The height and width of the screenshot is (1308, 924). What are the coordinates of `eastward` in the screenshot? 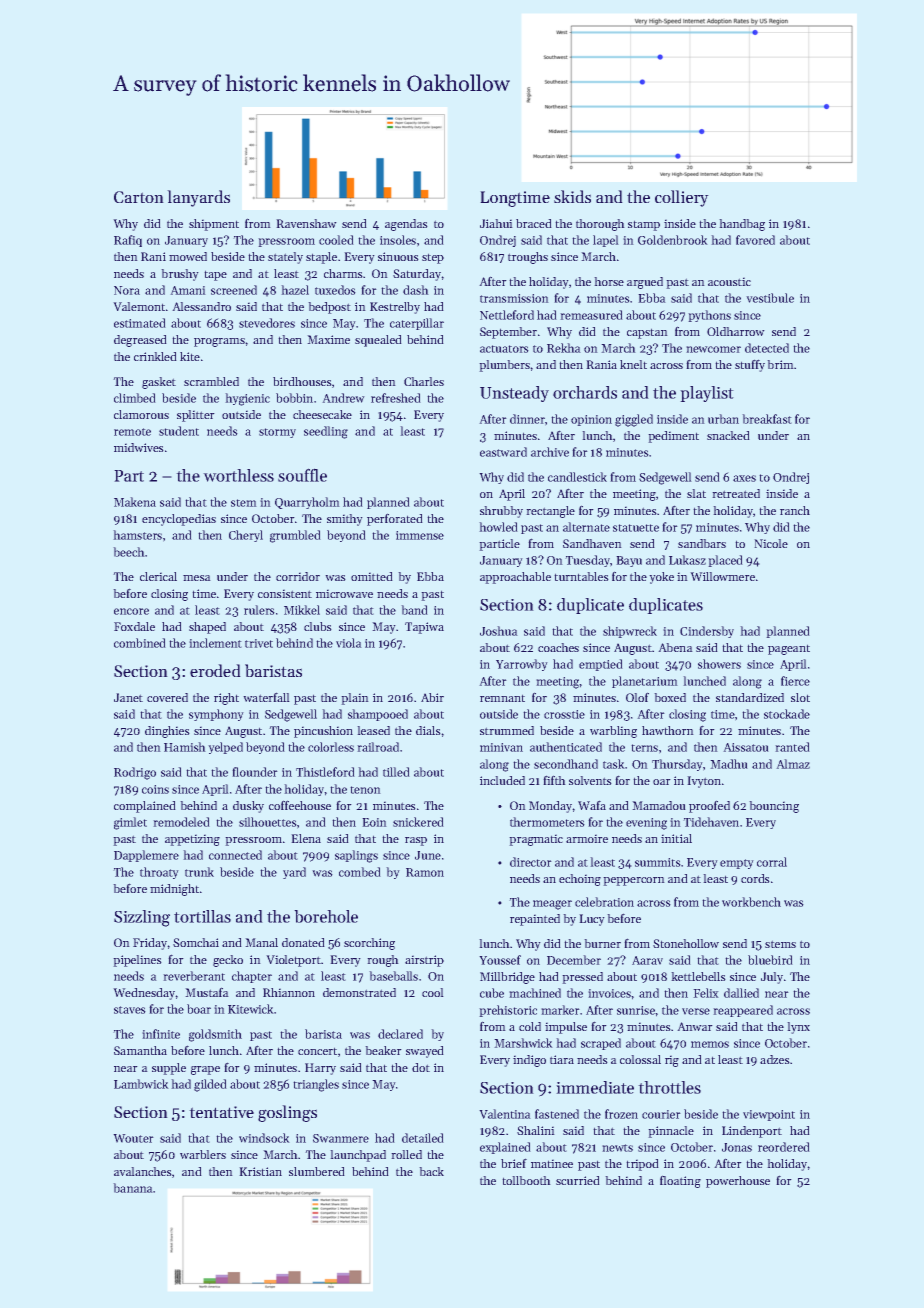 It's located at (503, 452).
